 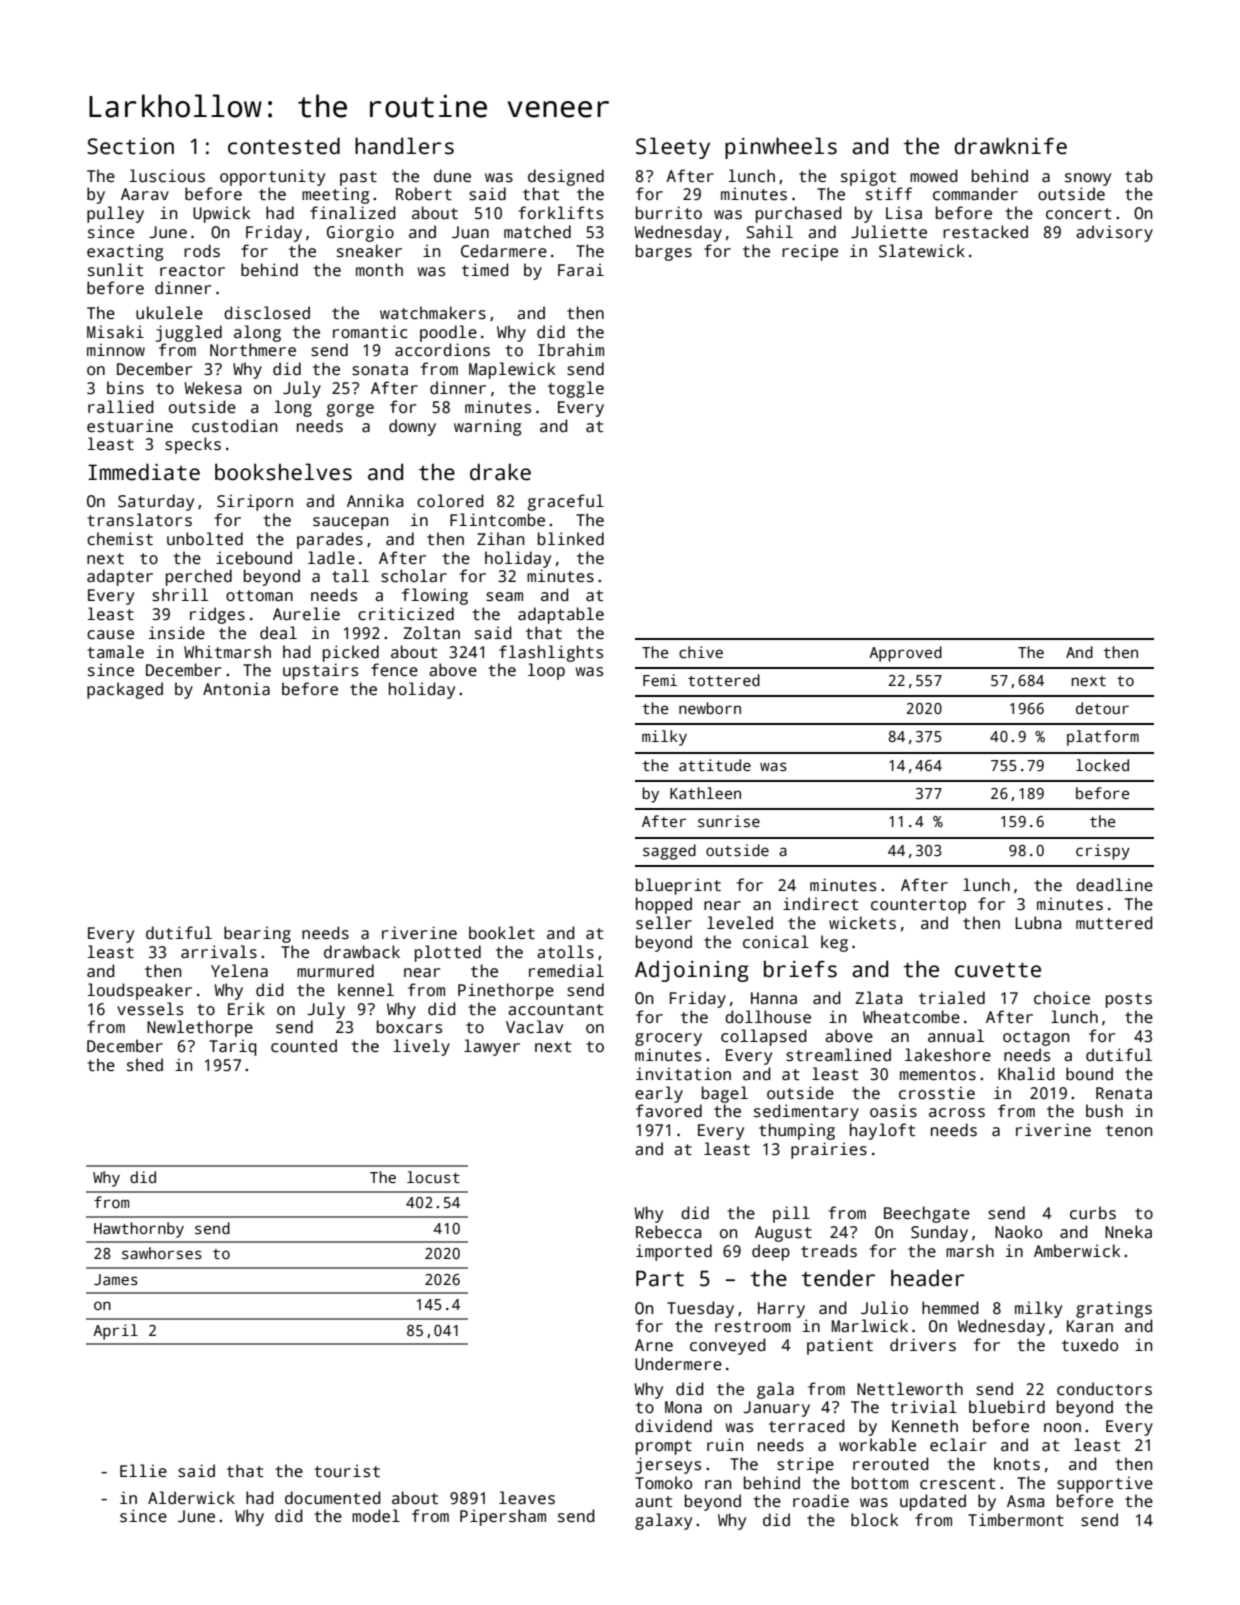 What do you see at coordinates (115, 270) in the image?
I see `sunlit` at bounding box center [115, 270].
